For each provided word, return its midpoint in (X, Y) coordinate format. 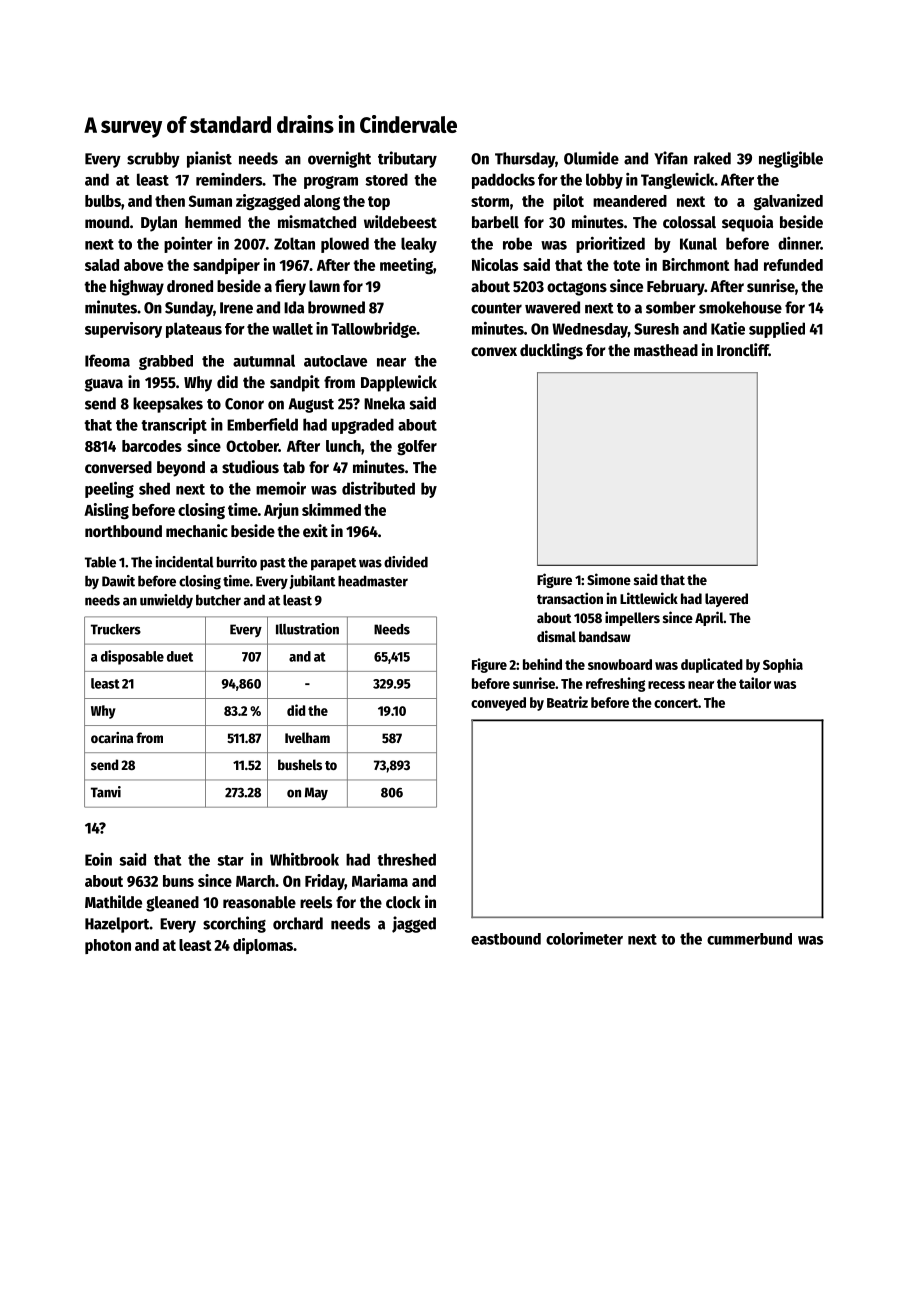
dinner (799, 243)
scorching (234, 924)
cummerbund (749, 939)
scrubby (153, 160)
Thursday (525, 160)
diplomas (263, 946)
